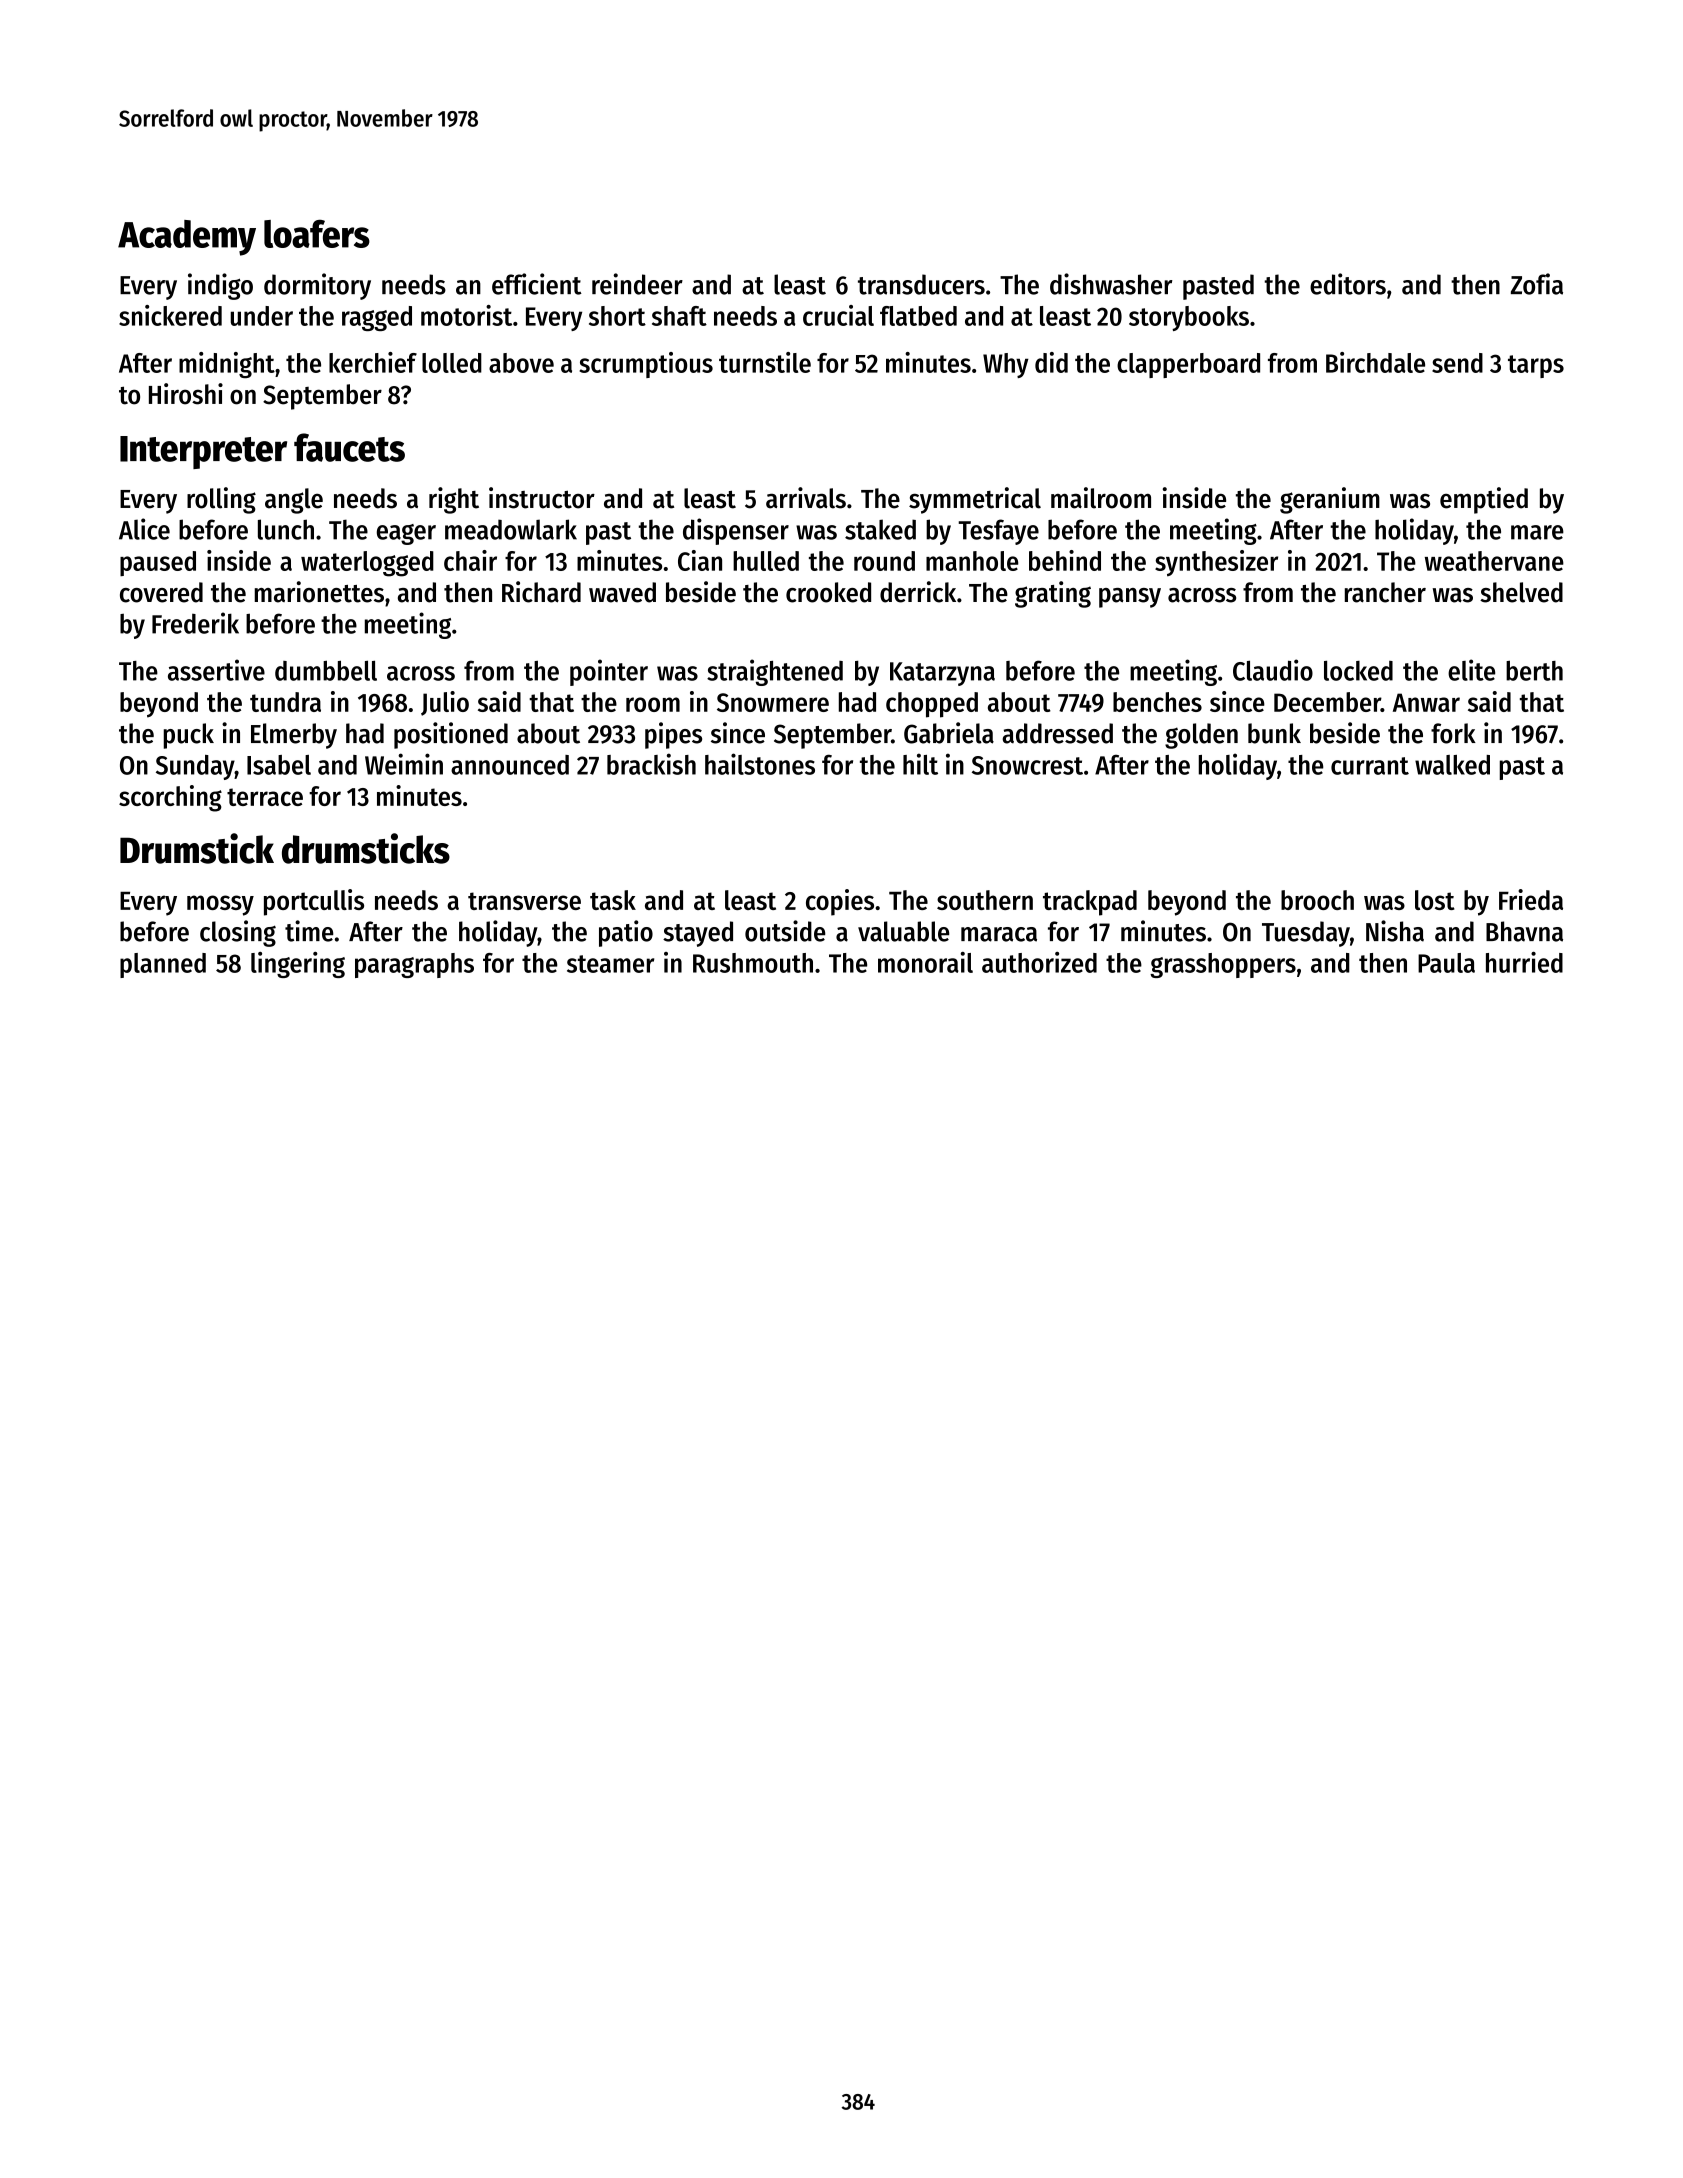 The width and height of the screenshot is (1683, 2178). I want to click on hilt, so click(920, 764).
